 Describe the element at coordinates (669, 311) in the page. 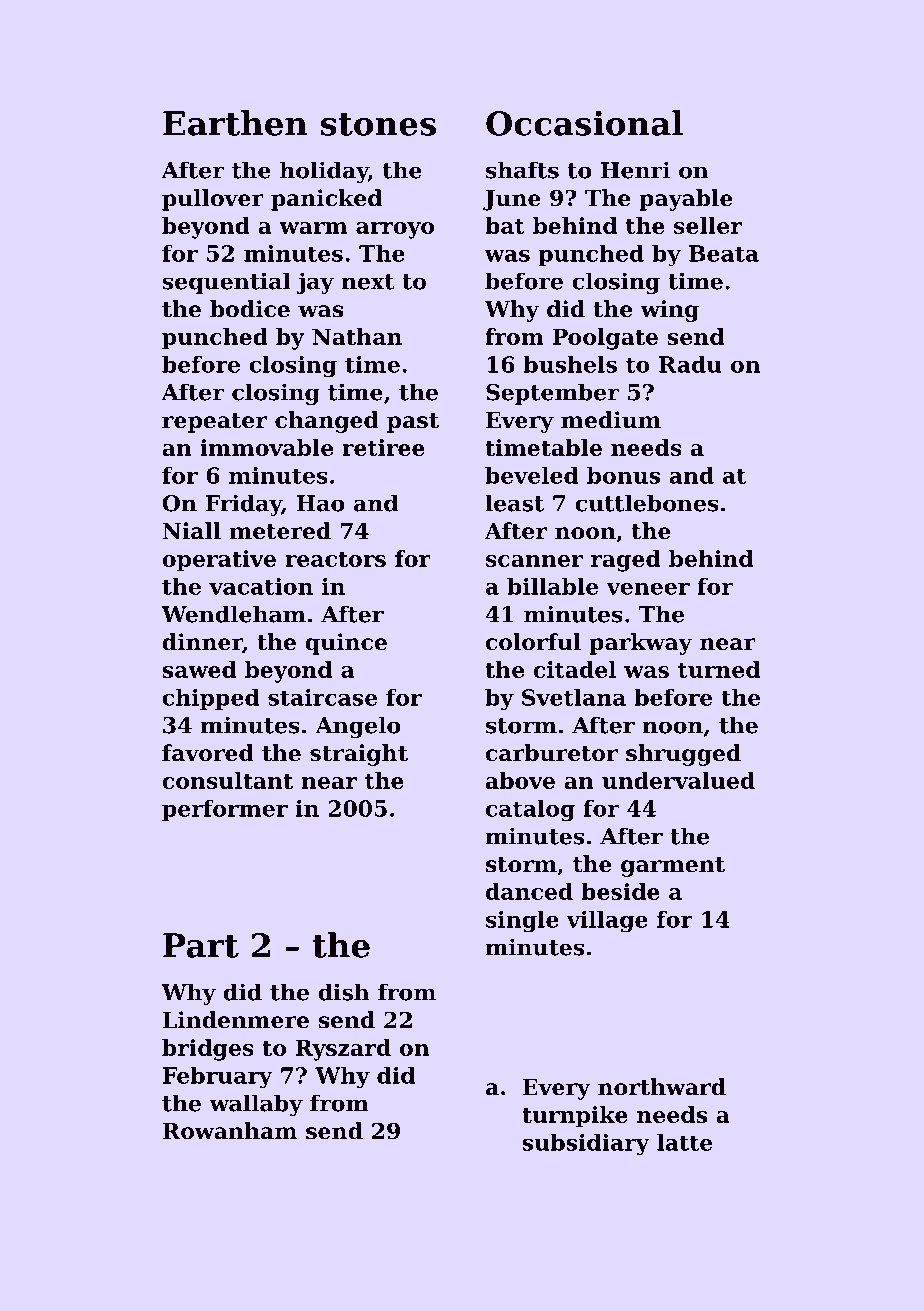

I see `wing` at that location.
